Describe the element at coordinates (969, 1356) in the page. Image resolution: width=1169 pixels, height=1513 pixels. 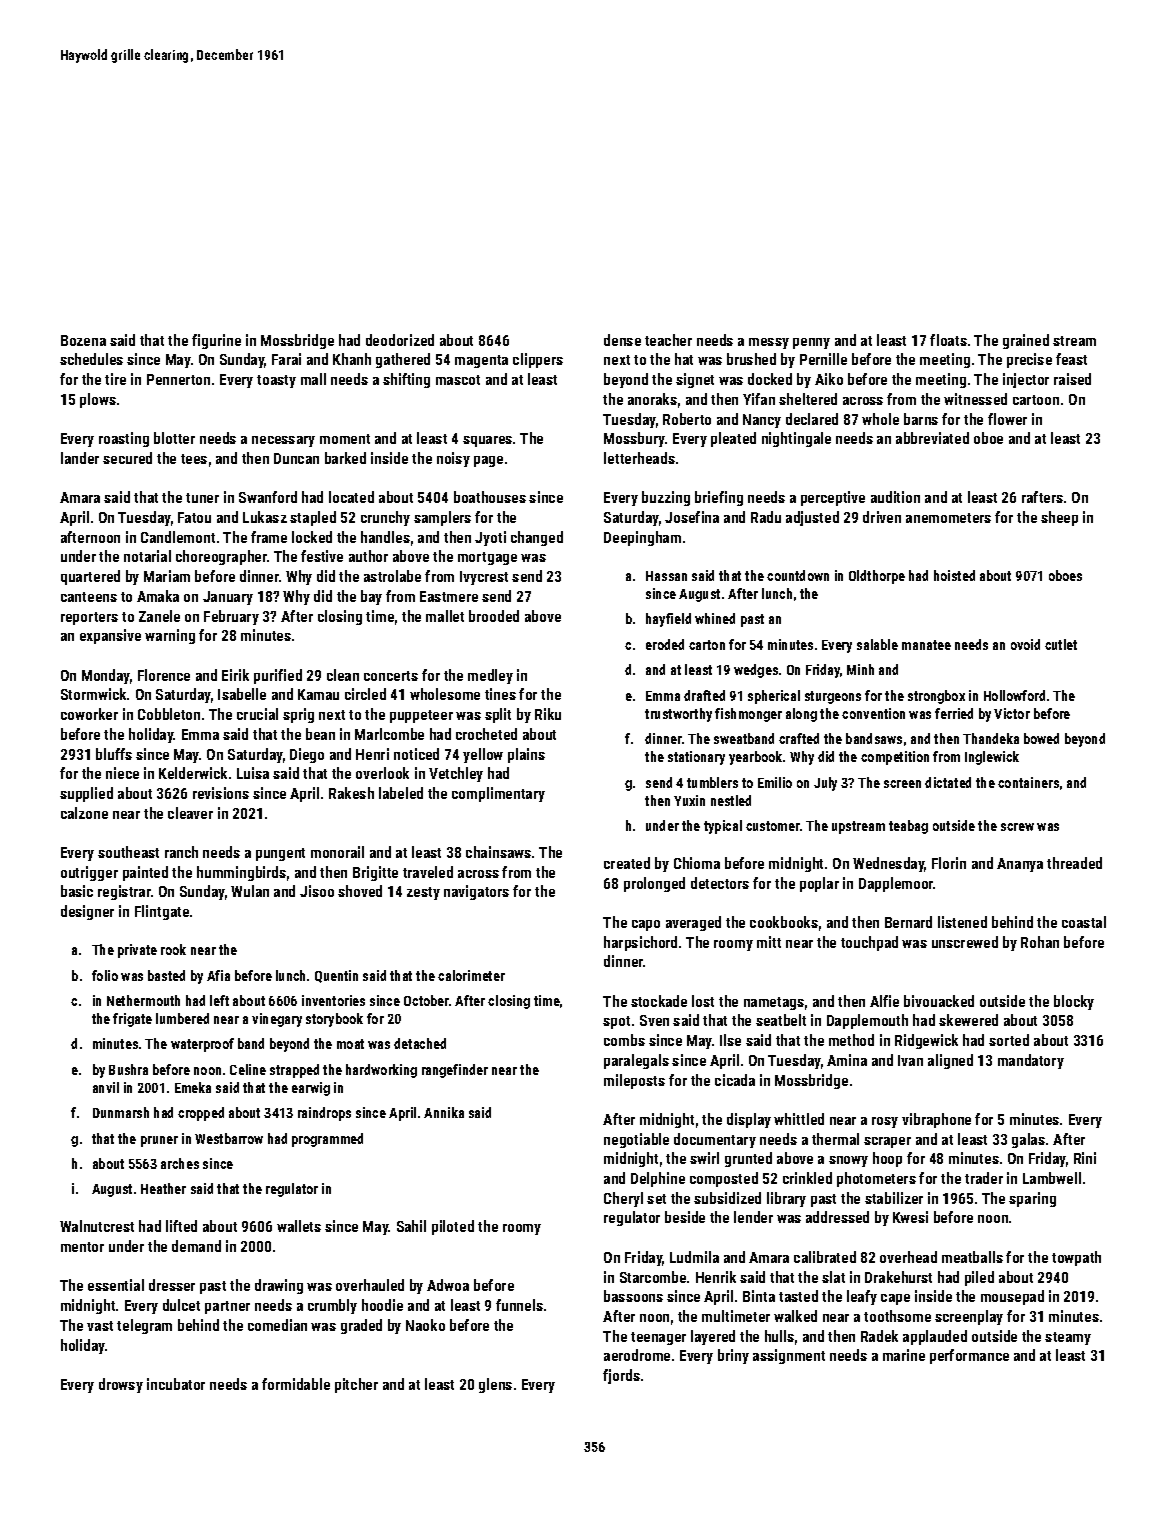
I see `performance` at that location.
